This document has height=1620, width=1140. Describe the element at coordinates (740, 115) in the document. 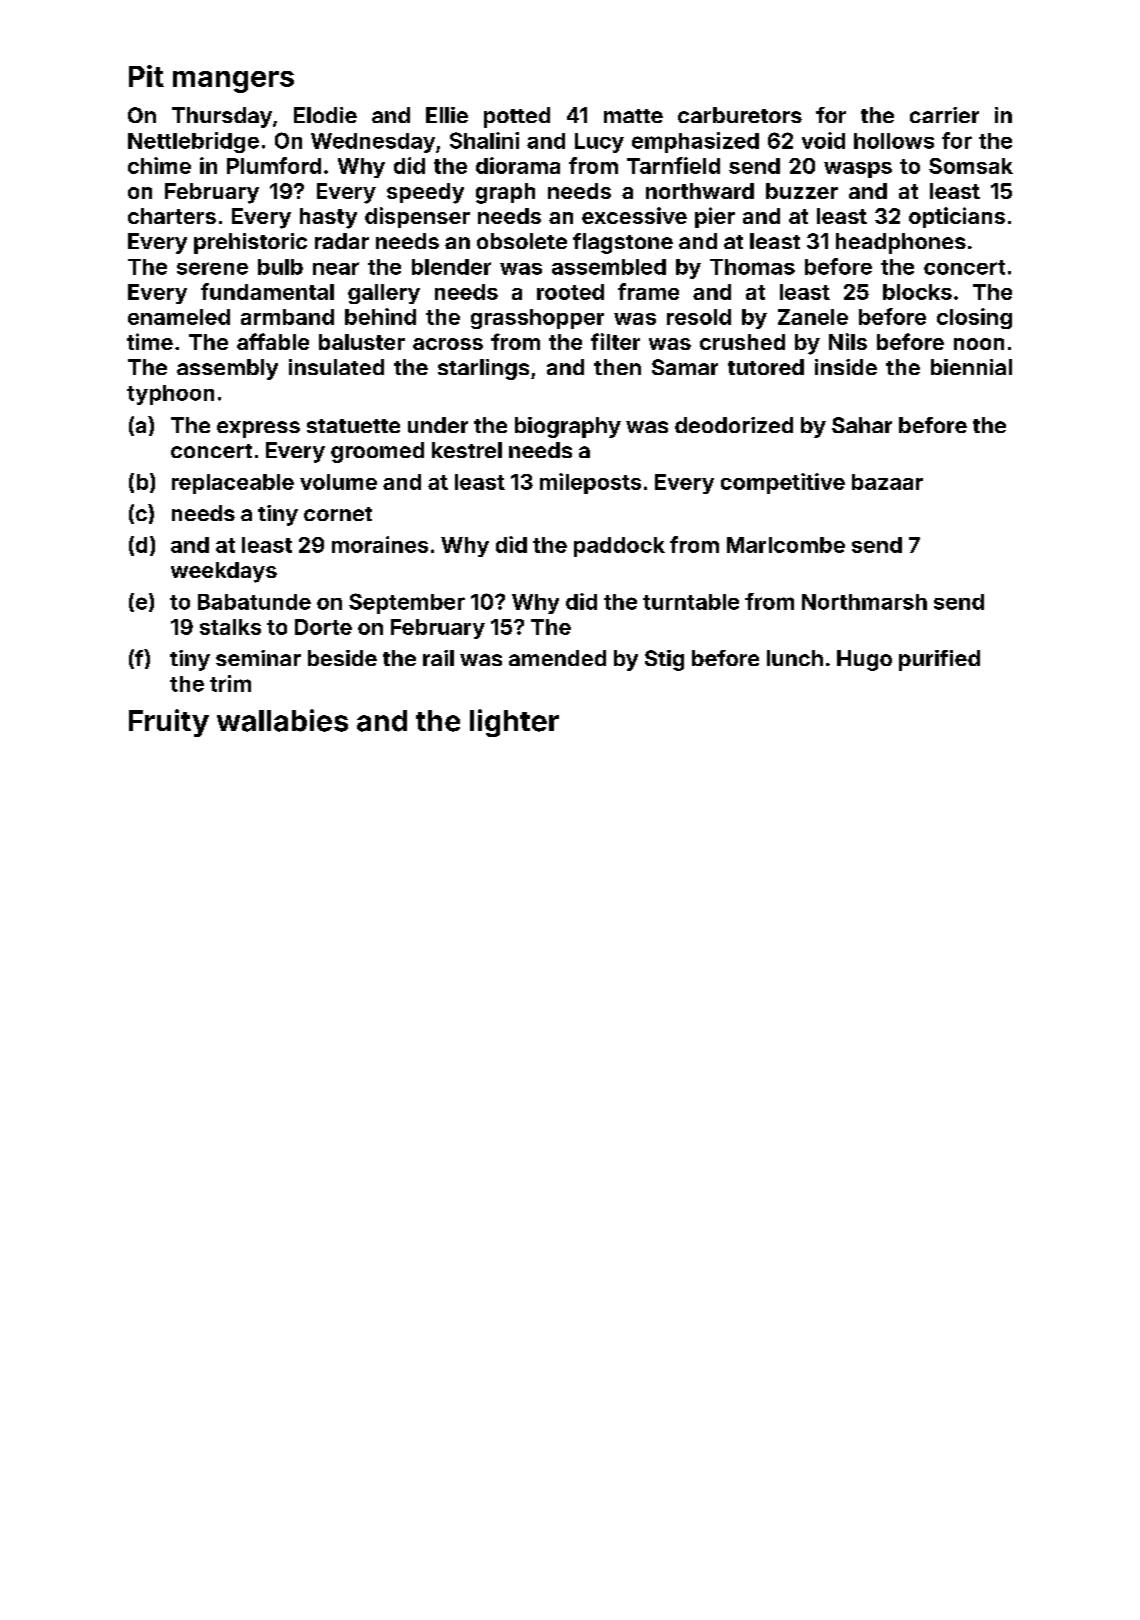

I see `carburetors` at that location.
